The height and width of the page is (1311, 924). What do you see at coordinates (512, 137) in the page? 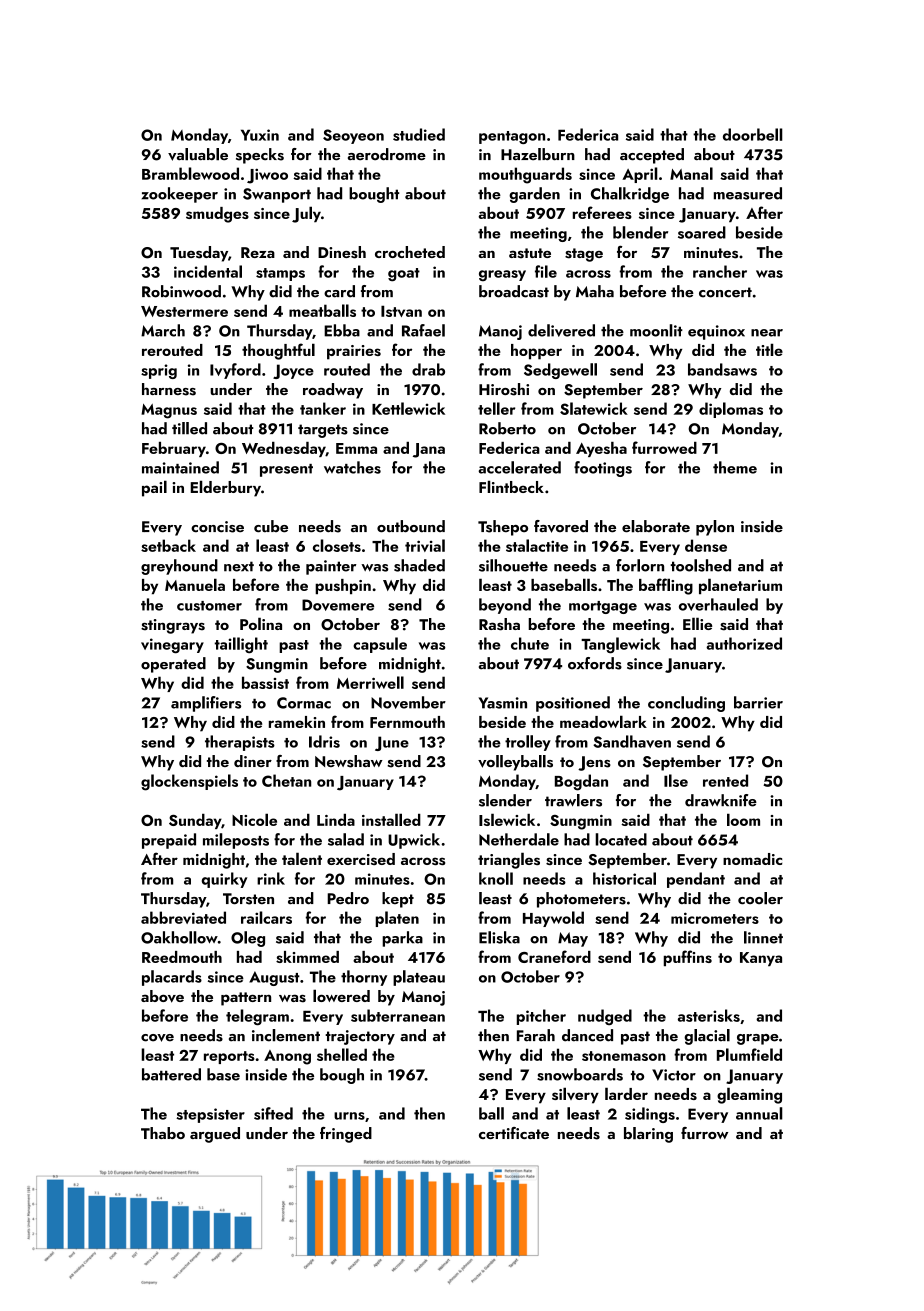
I see `pentagon` at bounding box center [512, 137].
